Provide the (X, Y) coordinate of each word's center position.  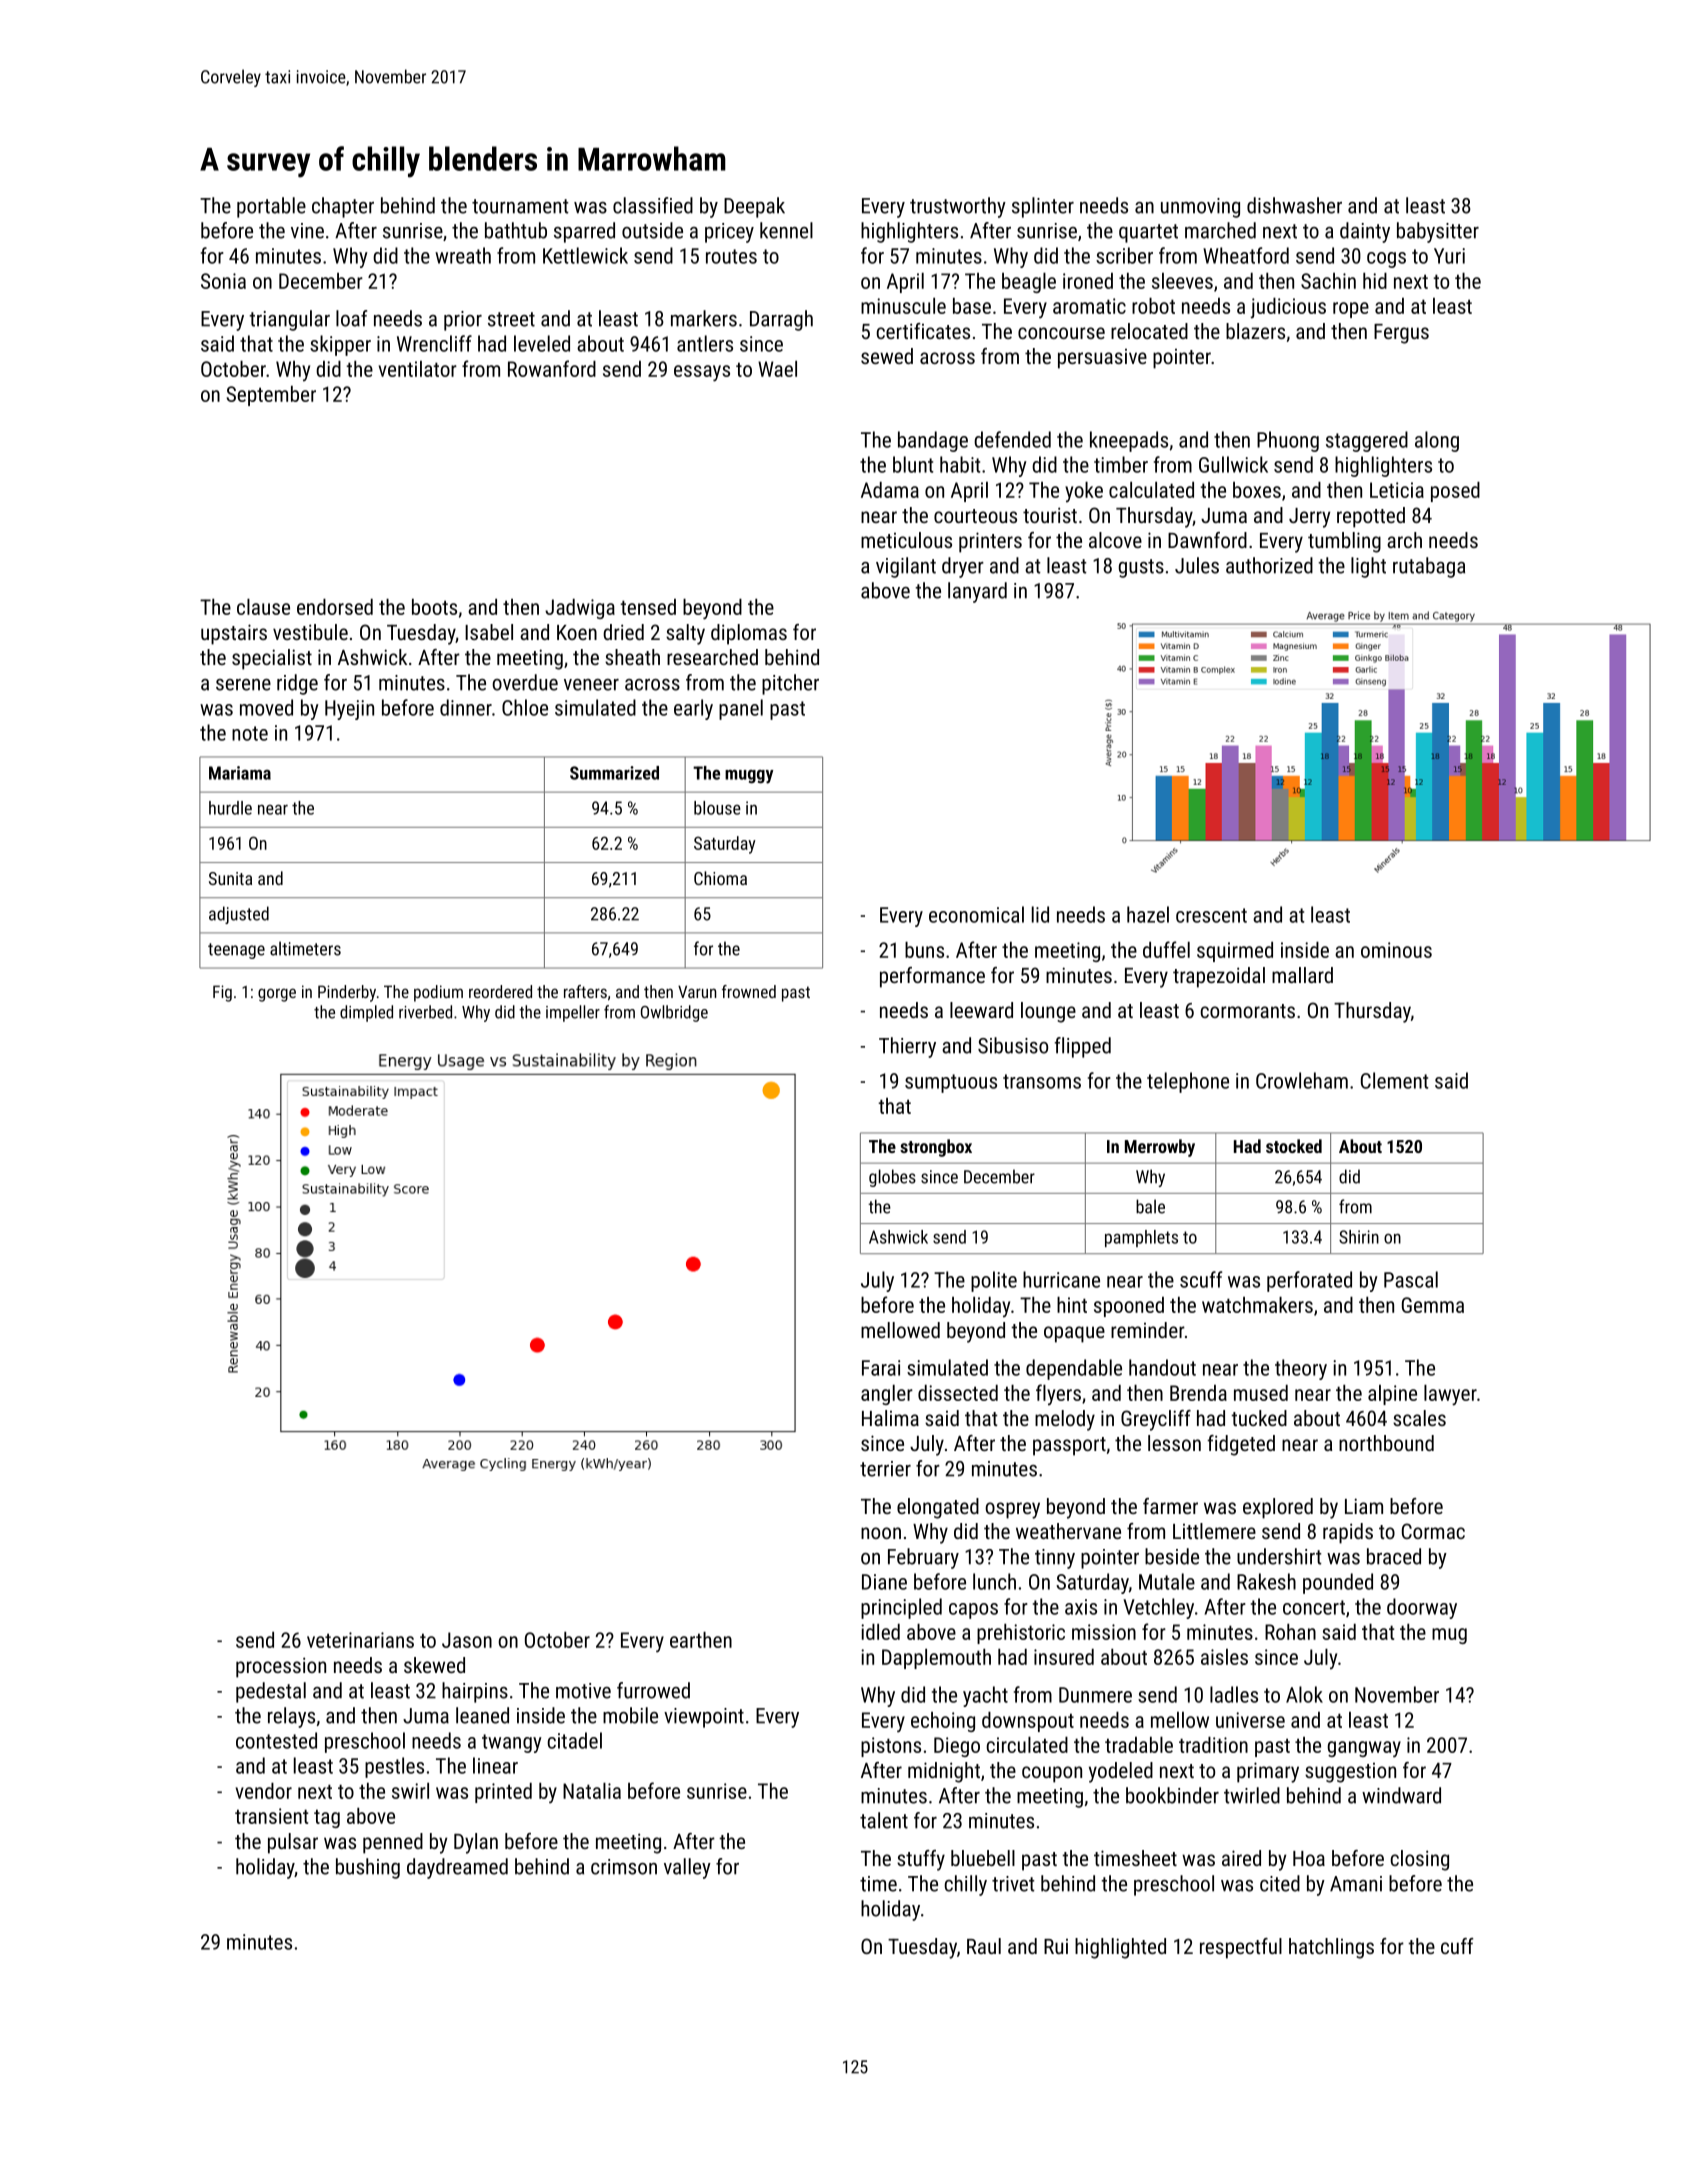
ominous (1396, 950)
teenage (236, 951)
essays (702, 373)
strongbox (936, 1148)
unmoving (1200, 208)
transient (271, 1816)
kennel (786, 230)
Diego (957, 1747)
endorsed (335, 607)
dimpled (366, 1013)
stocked (1294, 1146)
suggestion (1350, 1773)
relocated (1149, 331)
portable (271, 207)
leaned (482, 1715)
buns (924, 950)
